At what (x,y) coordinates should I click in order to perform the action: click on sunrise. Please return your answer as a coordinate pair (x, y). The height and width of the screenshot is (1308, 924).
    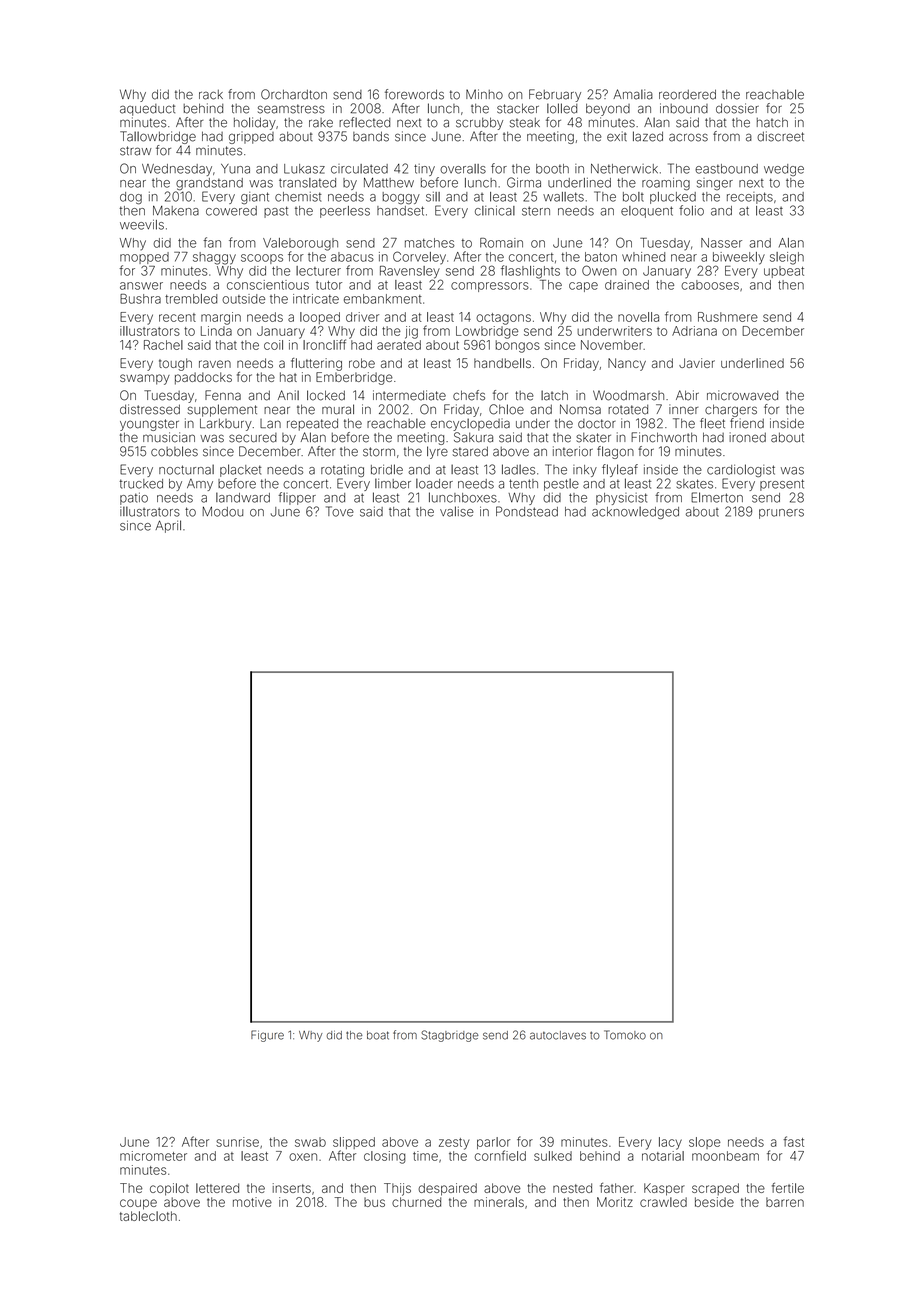
    Looking at the image, I should click on (237, 1142).
